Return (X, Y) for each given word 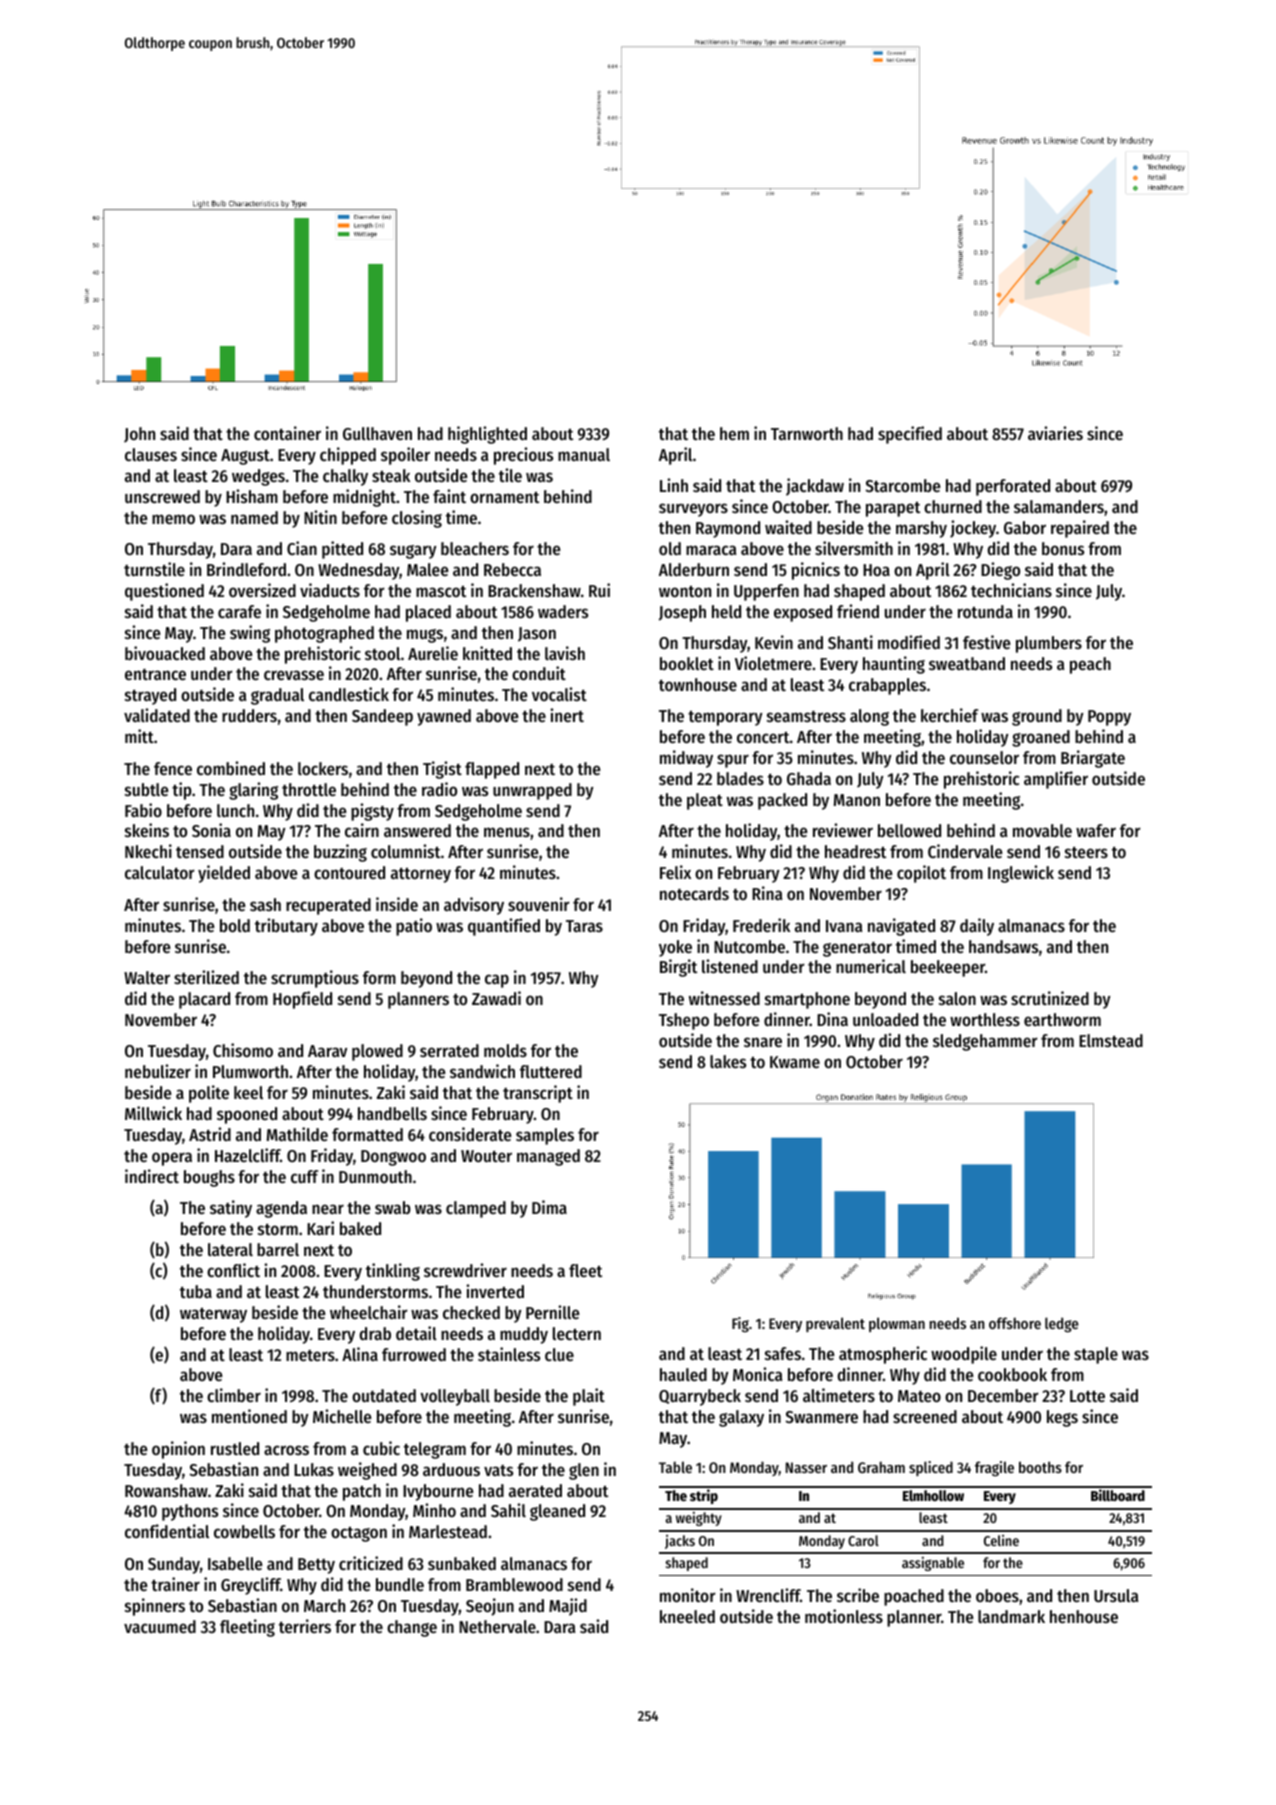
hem (734, 433)
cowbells (244, 1531)
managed (548, 1157)
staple (1096, 1355)
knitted (487, 653)
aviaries (1055, 433)
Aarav (327, 1051)
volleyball (455, 1397)
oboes (997, 1595)
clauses (151, 454)
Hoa (876, 570)
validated (157, 715)
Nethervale (497, 1626)
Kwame (795, 1062)
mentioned (249, 1416)
